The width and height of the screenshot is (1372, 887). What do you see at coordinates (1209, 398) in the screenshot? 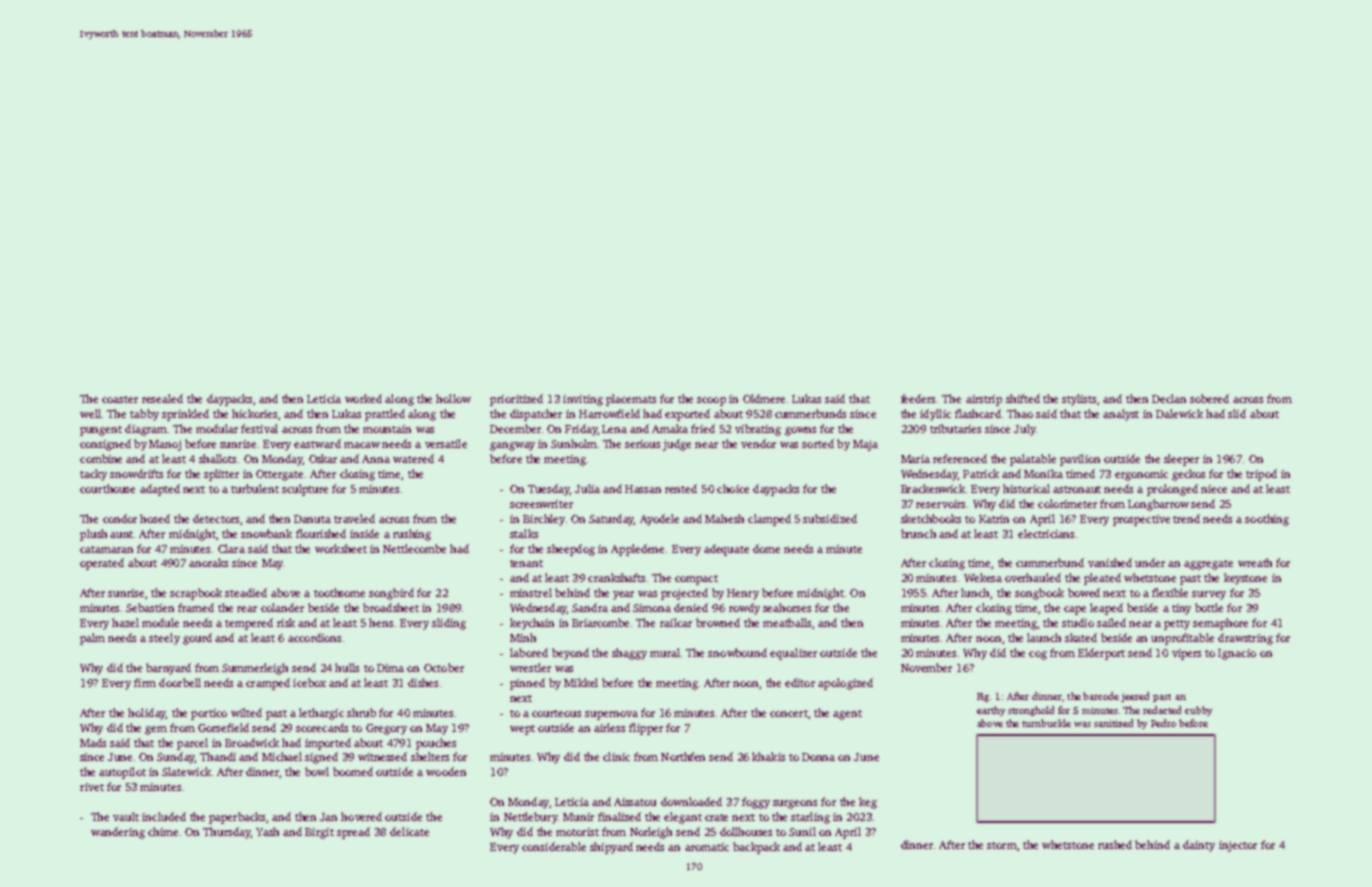
I see `sobered` at bounding box center [1209, 398].
